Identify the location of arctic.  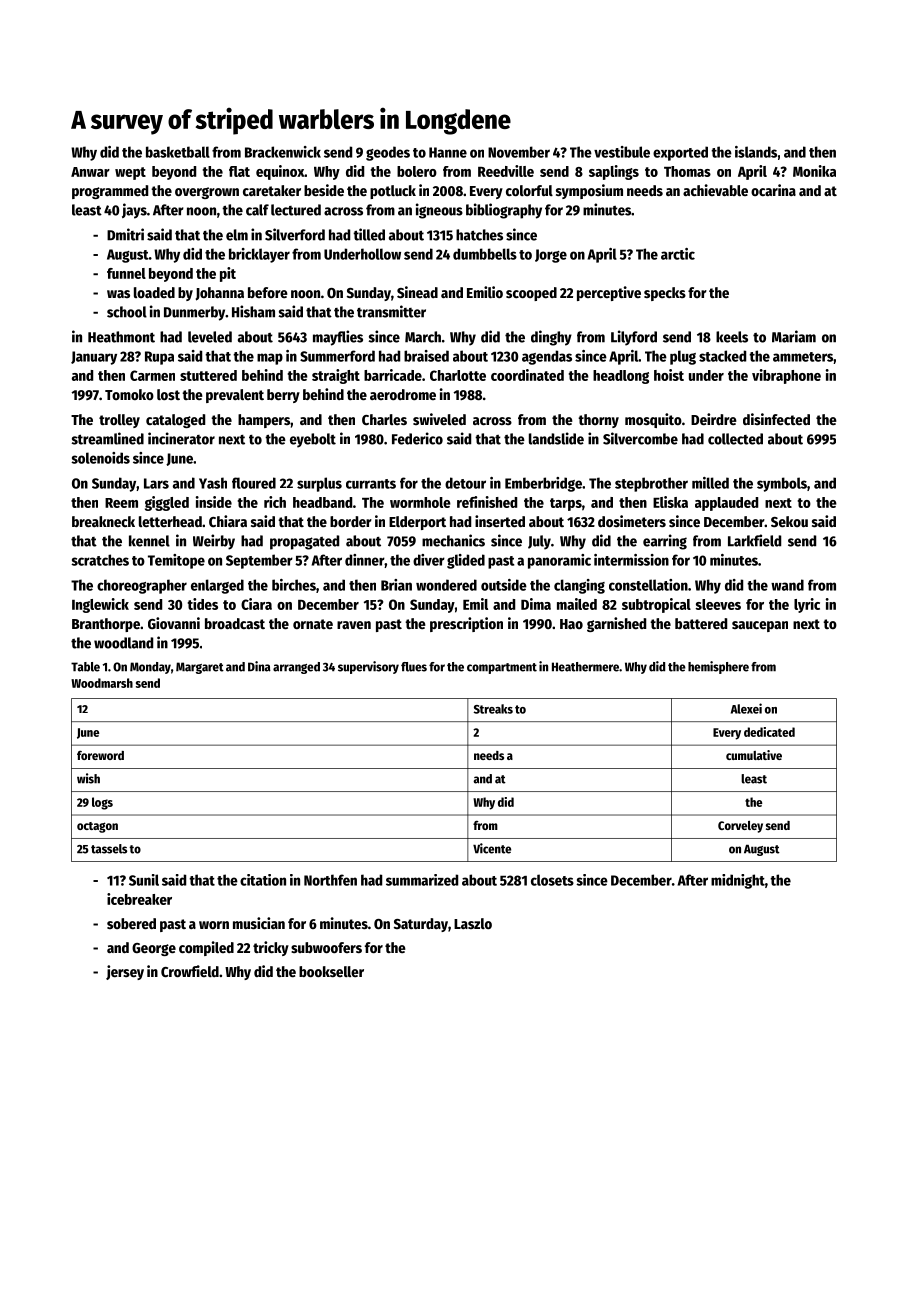
(678, 254).
